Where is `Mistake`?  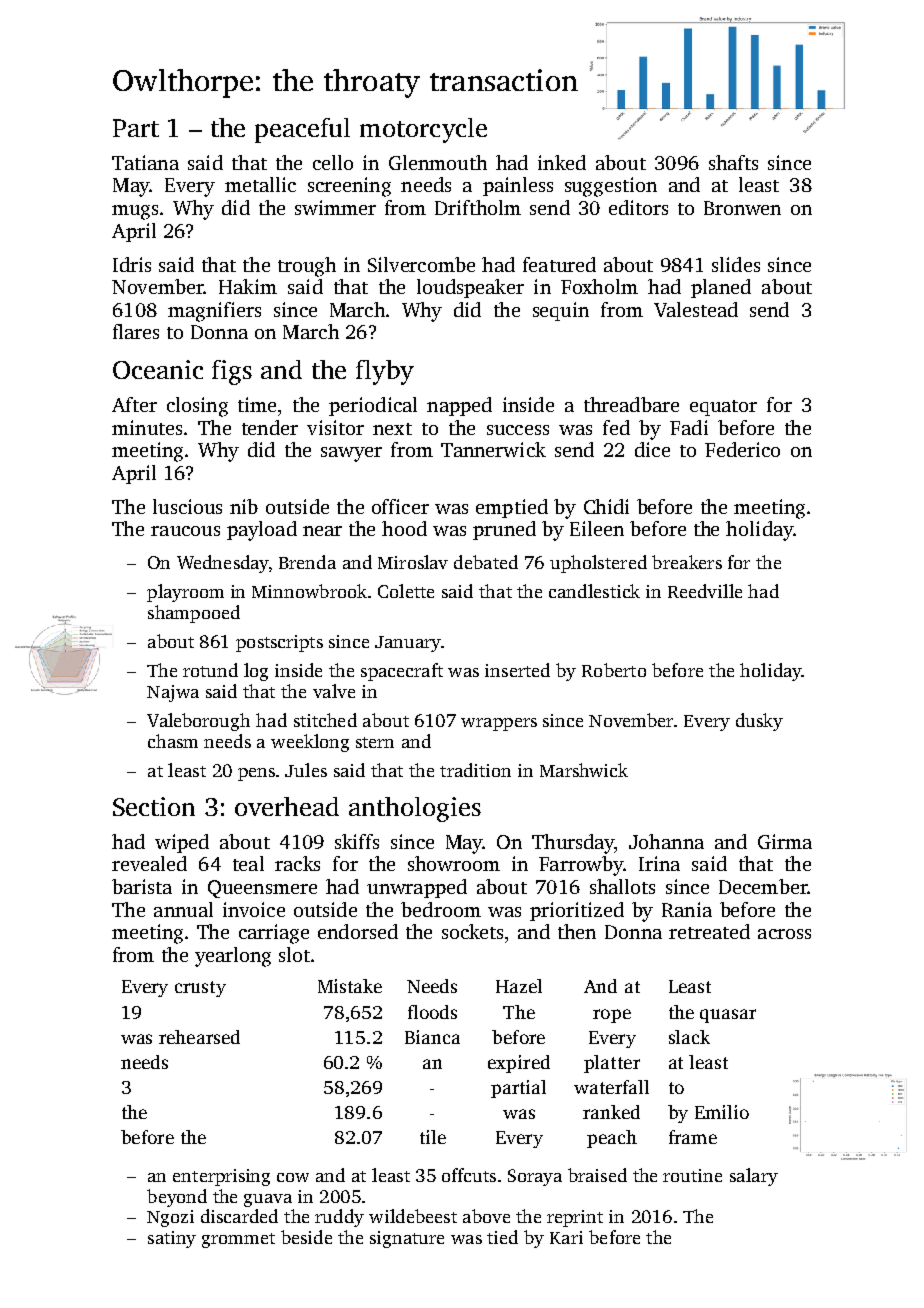 Mistake is located at coordinates (350, 986).
